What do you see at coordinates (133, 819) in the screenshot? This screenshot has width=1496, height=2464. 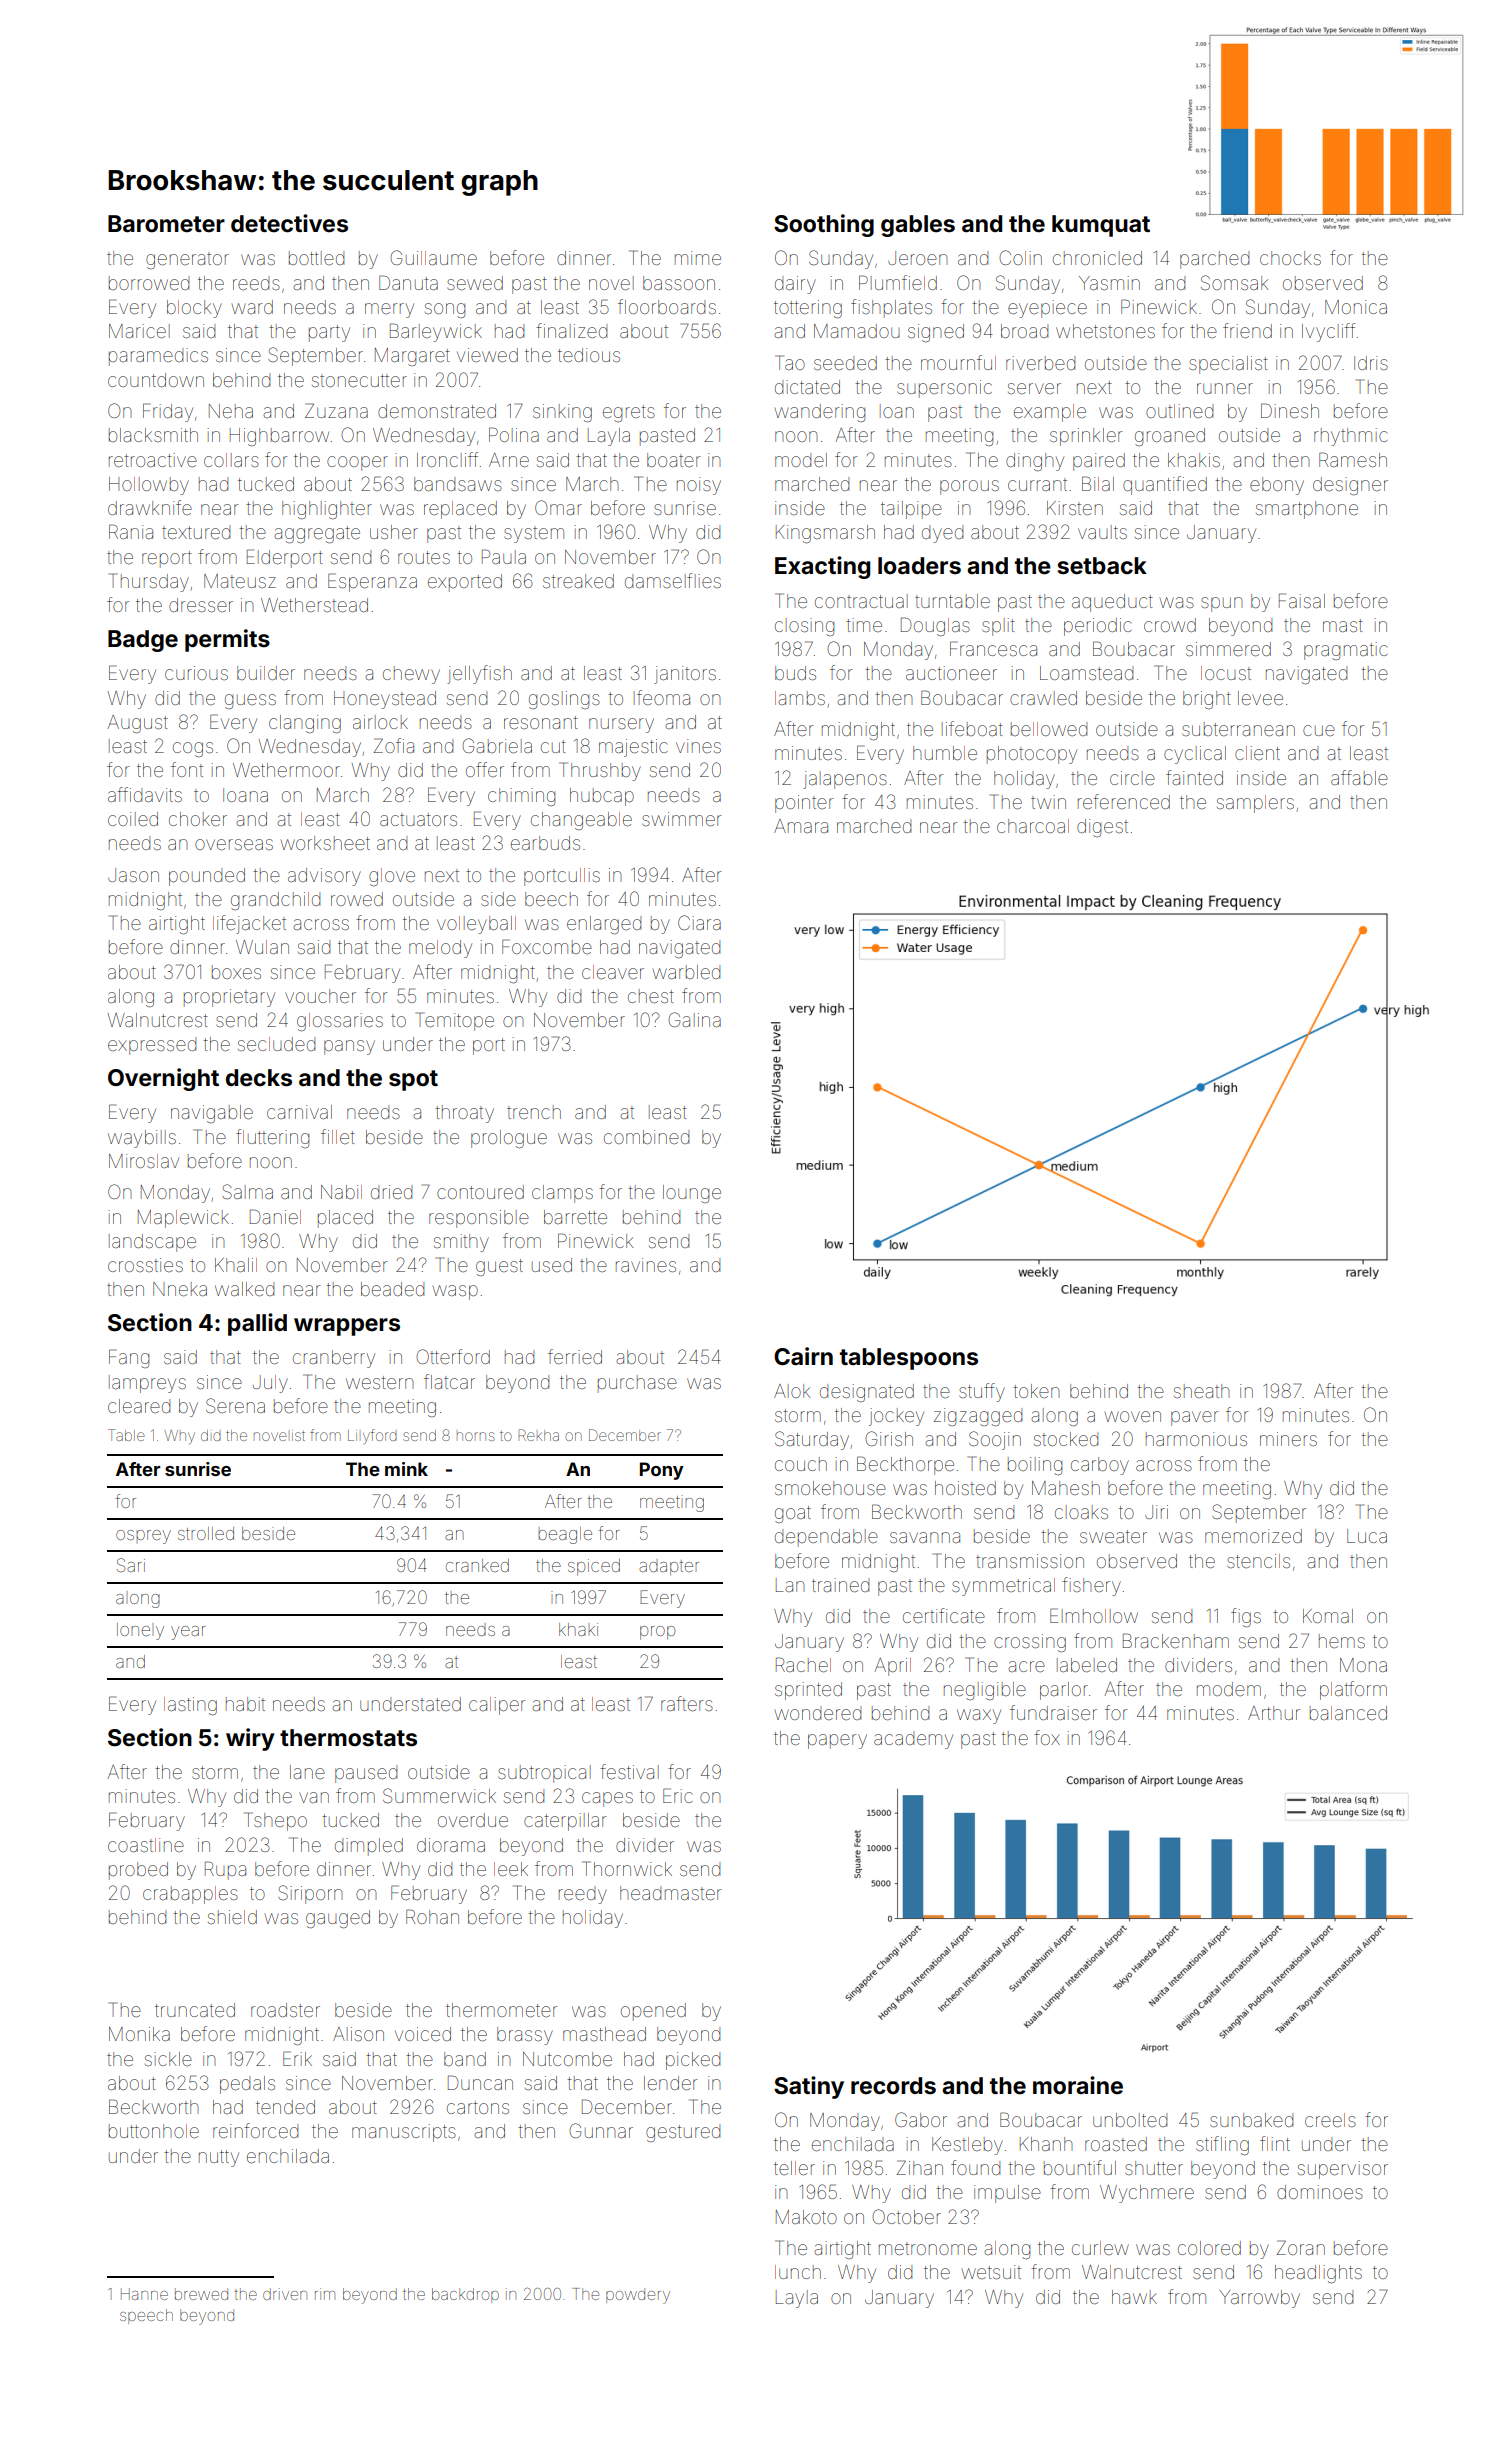 I see `coiled` at bounding box center [133, 819].
